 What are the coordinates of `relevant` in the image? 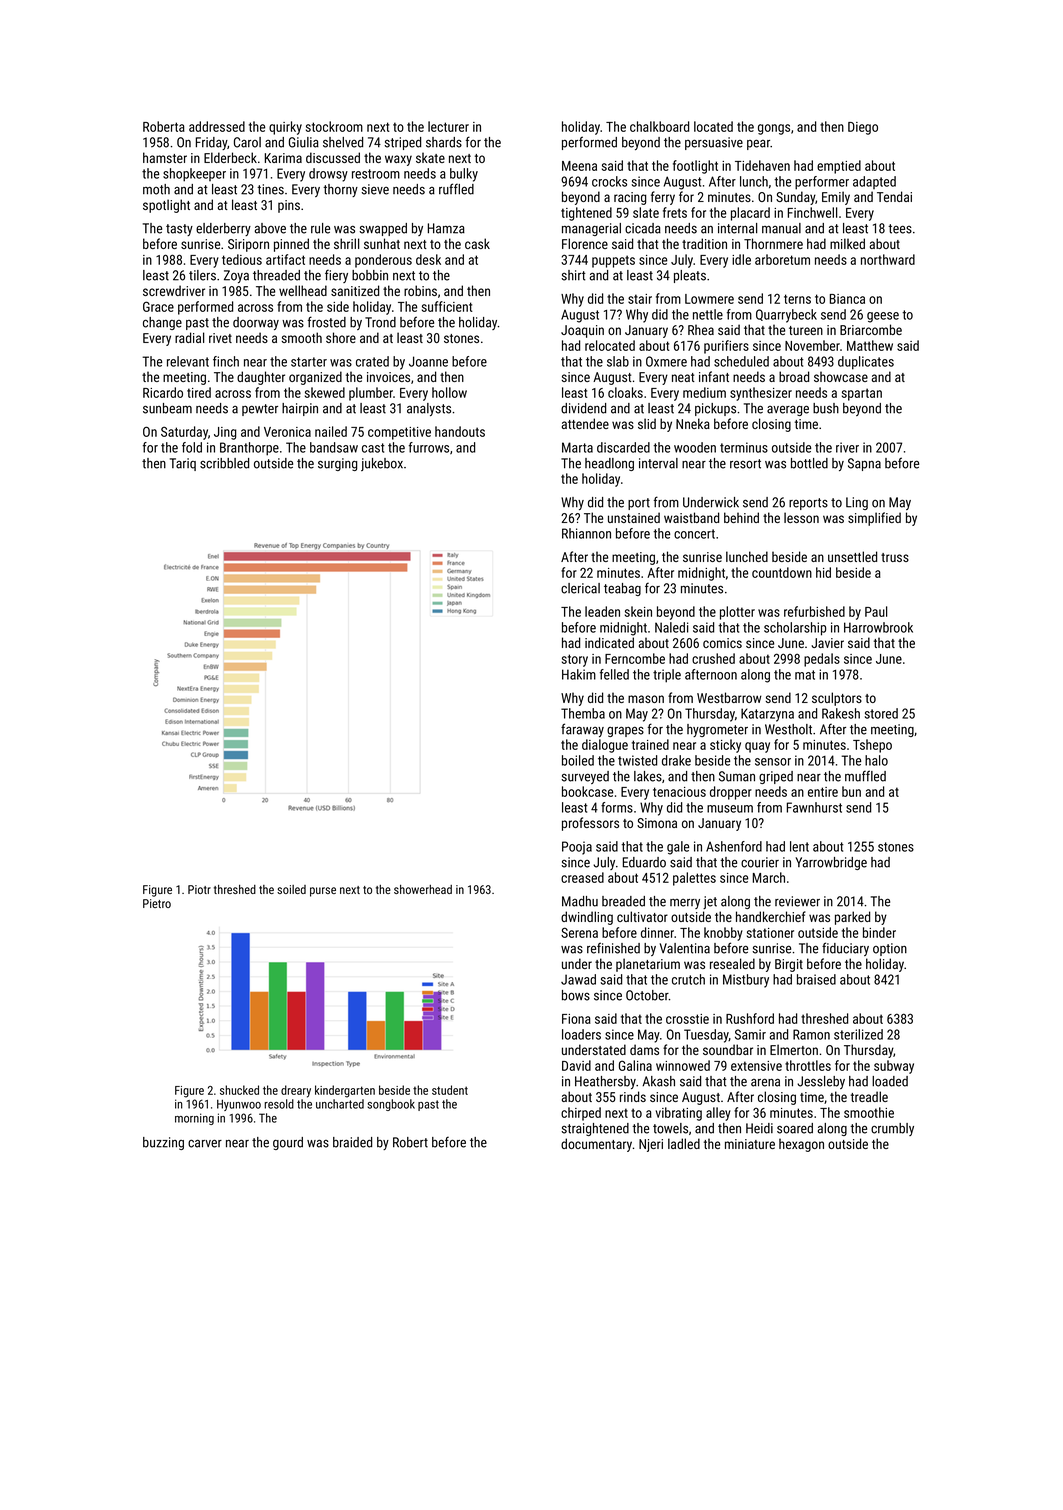 It's located at (188, 361).
